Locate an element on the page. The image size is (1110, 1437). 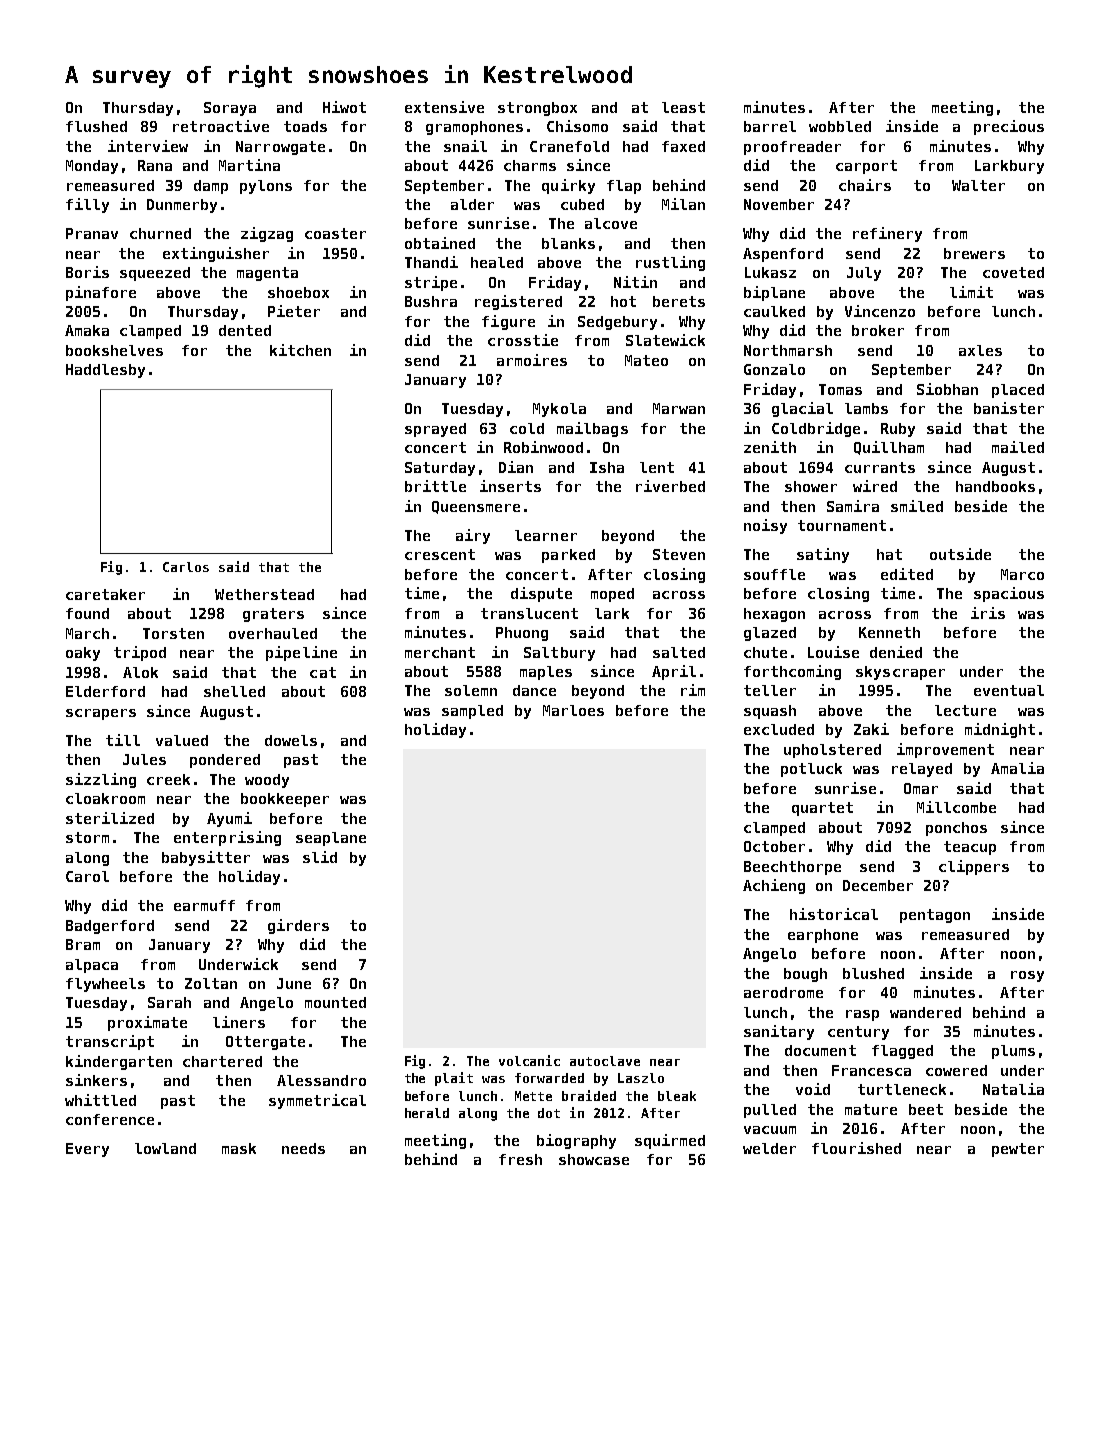
least is located at coordinates (683, 107).
